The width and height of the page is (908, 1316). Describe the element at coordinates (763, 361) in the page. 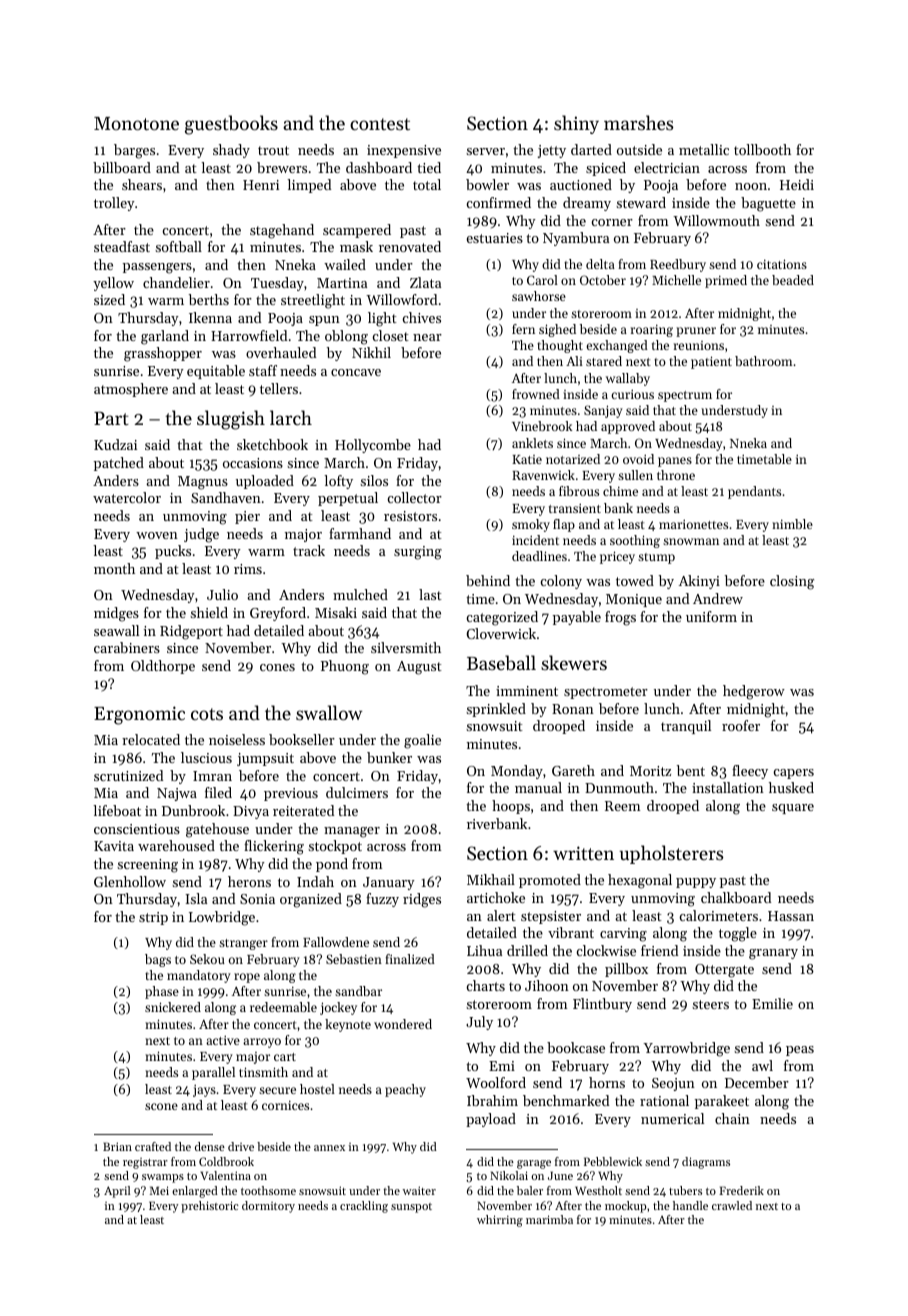

I see `bathroom` at that location.
